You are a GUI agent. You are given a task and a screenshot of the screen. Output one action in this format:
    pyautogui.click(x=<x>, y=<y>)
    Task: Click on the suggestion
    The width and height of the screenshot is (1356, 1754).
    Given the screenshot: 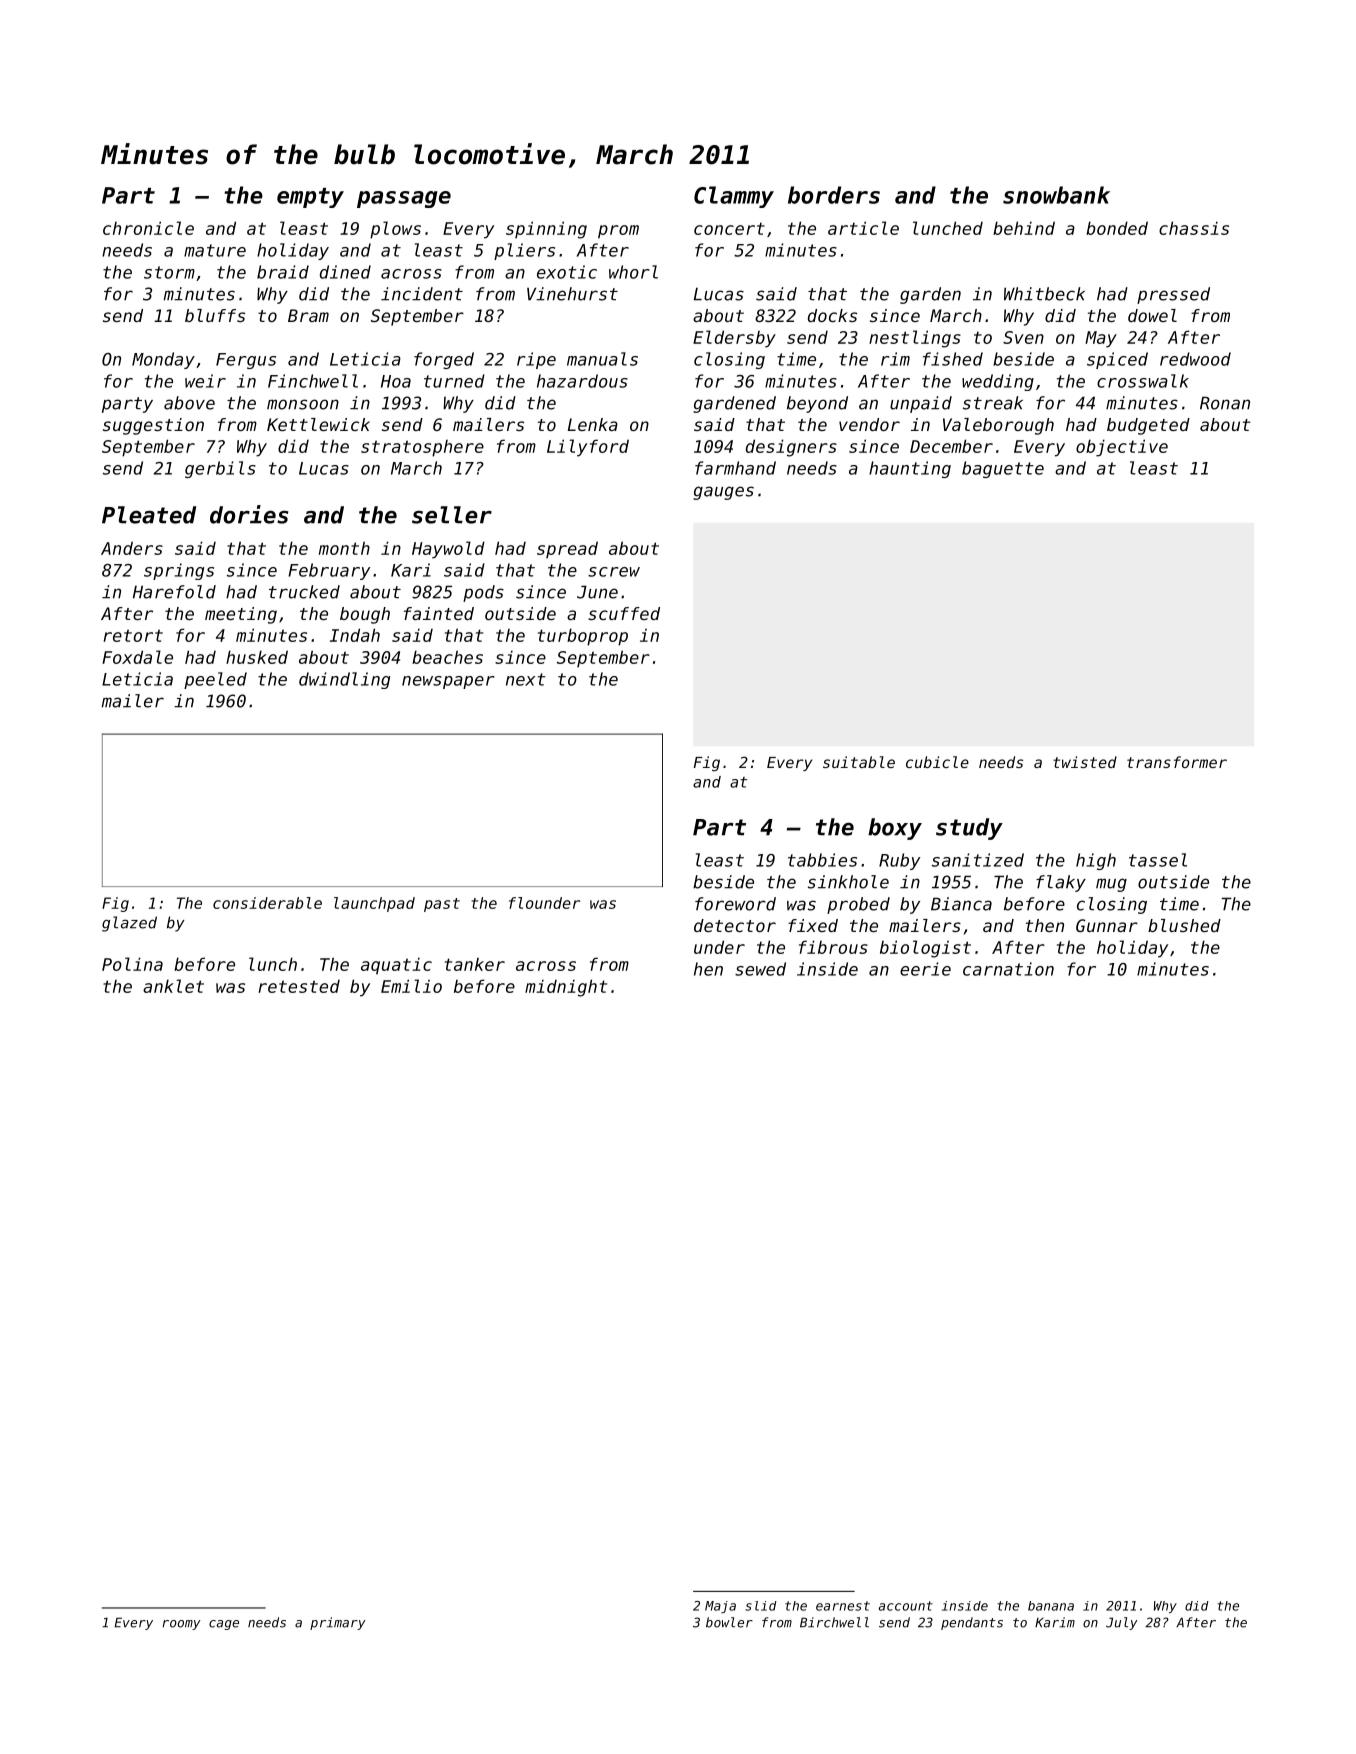 What is the action you would take?
    pyautogui.click(x=153, y=426)
